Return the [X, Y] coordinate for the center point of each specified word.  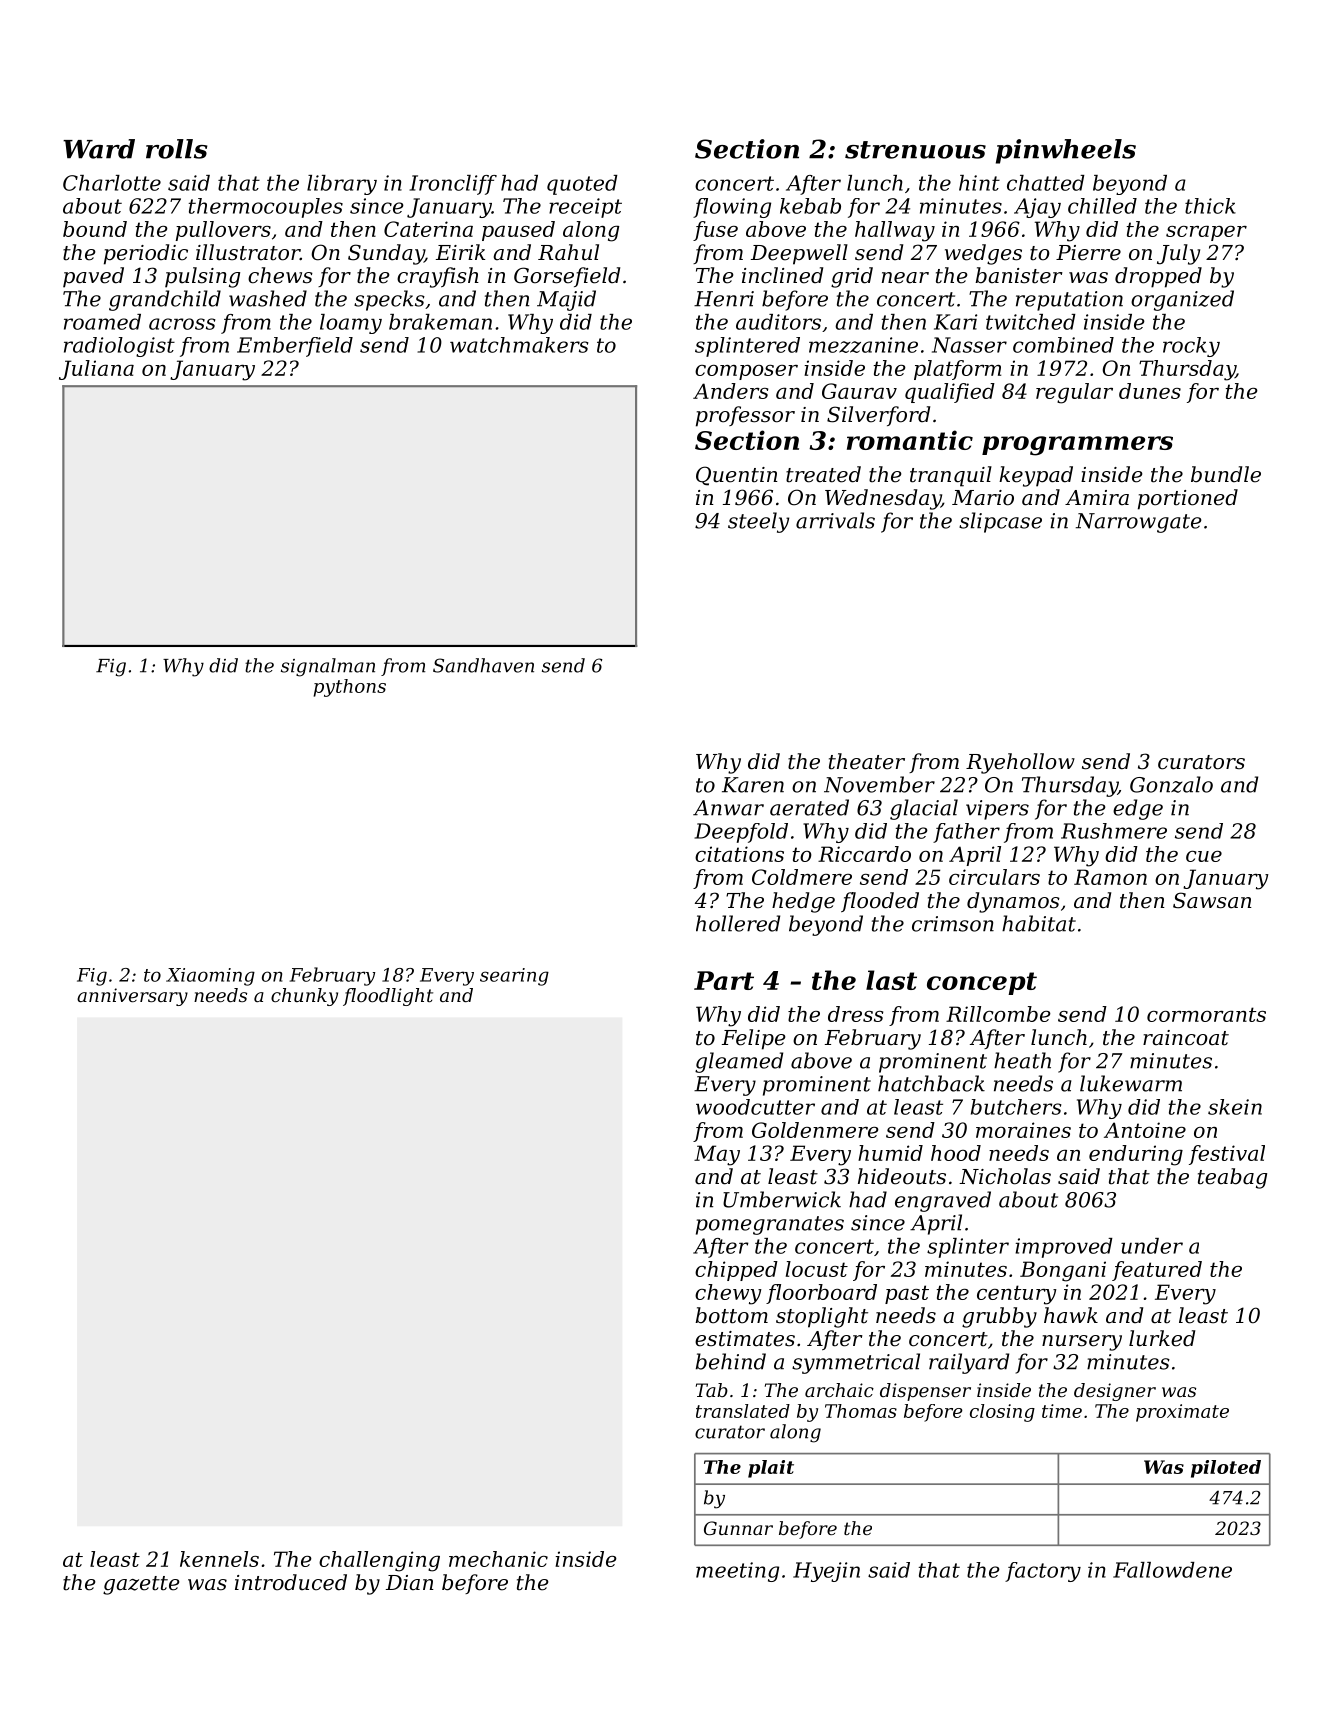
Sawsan [1212, 900]
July [1178, 254]
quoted [582, 185]
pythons [350, 688]
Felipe [753, 1039]
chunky [304, 997]
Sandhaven [483, 665]
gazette [141, 1585]
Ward [99, 149]
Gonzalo [1171, 784]
